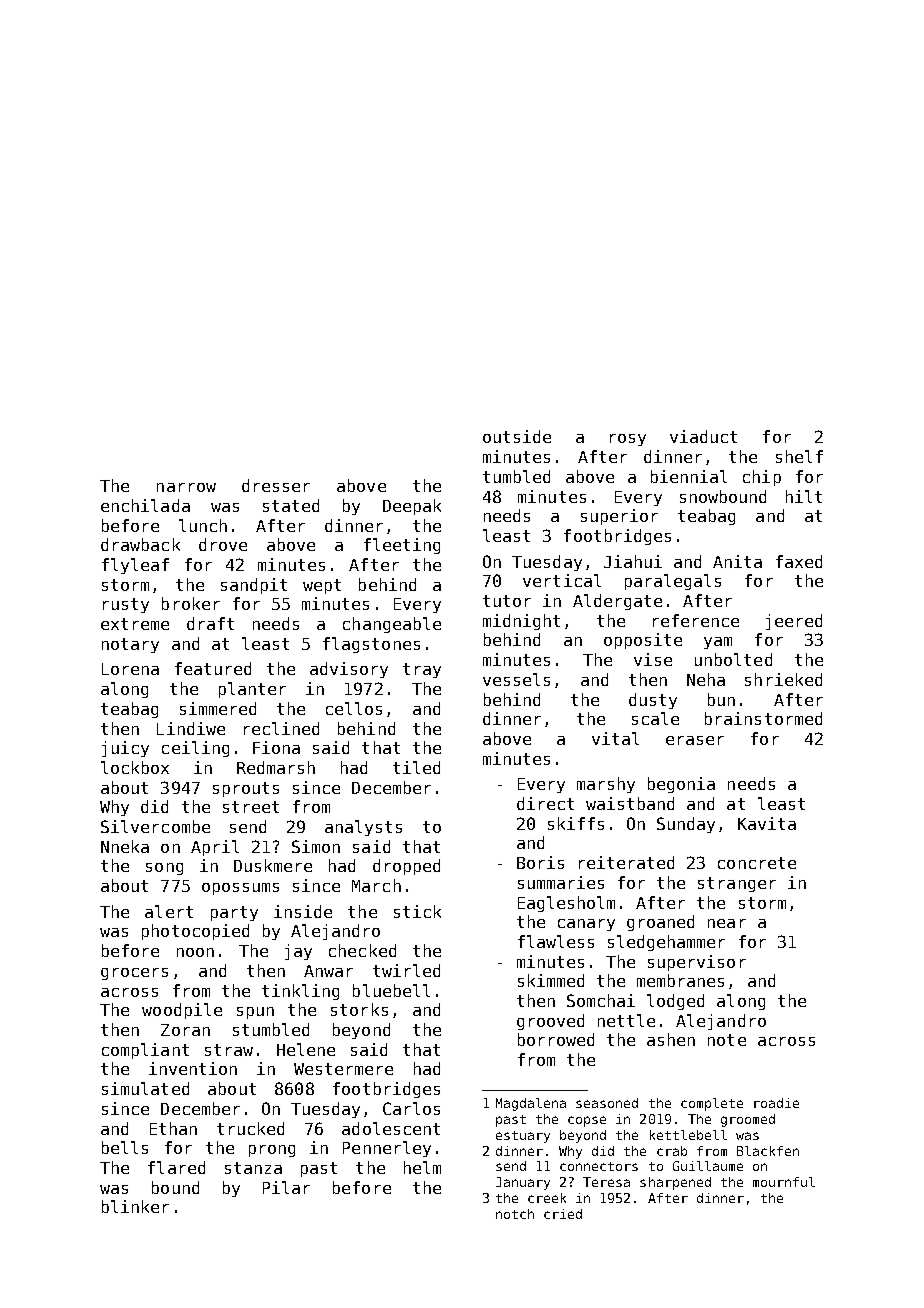  Describe the element at coordinates (412, 507) in the image. I see `Deepak` at that location.
